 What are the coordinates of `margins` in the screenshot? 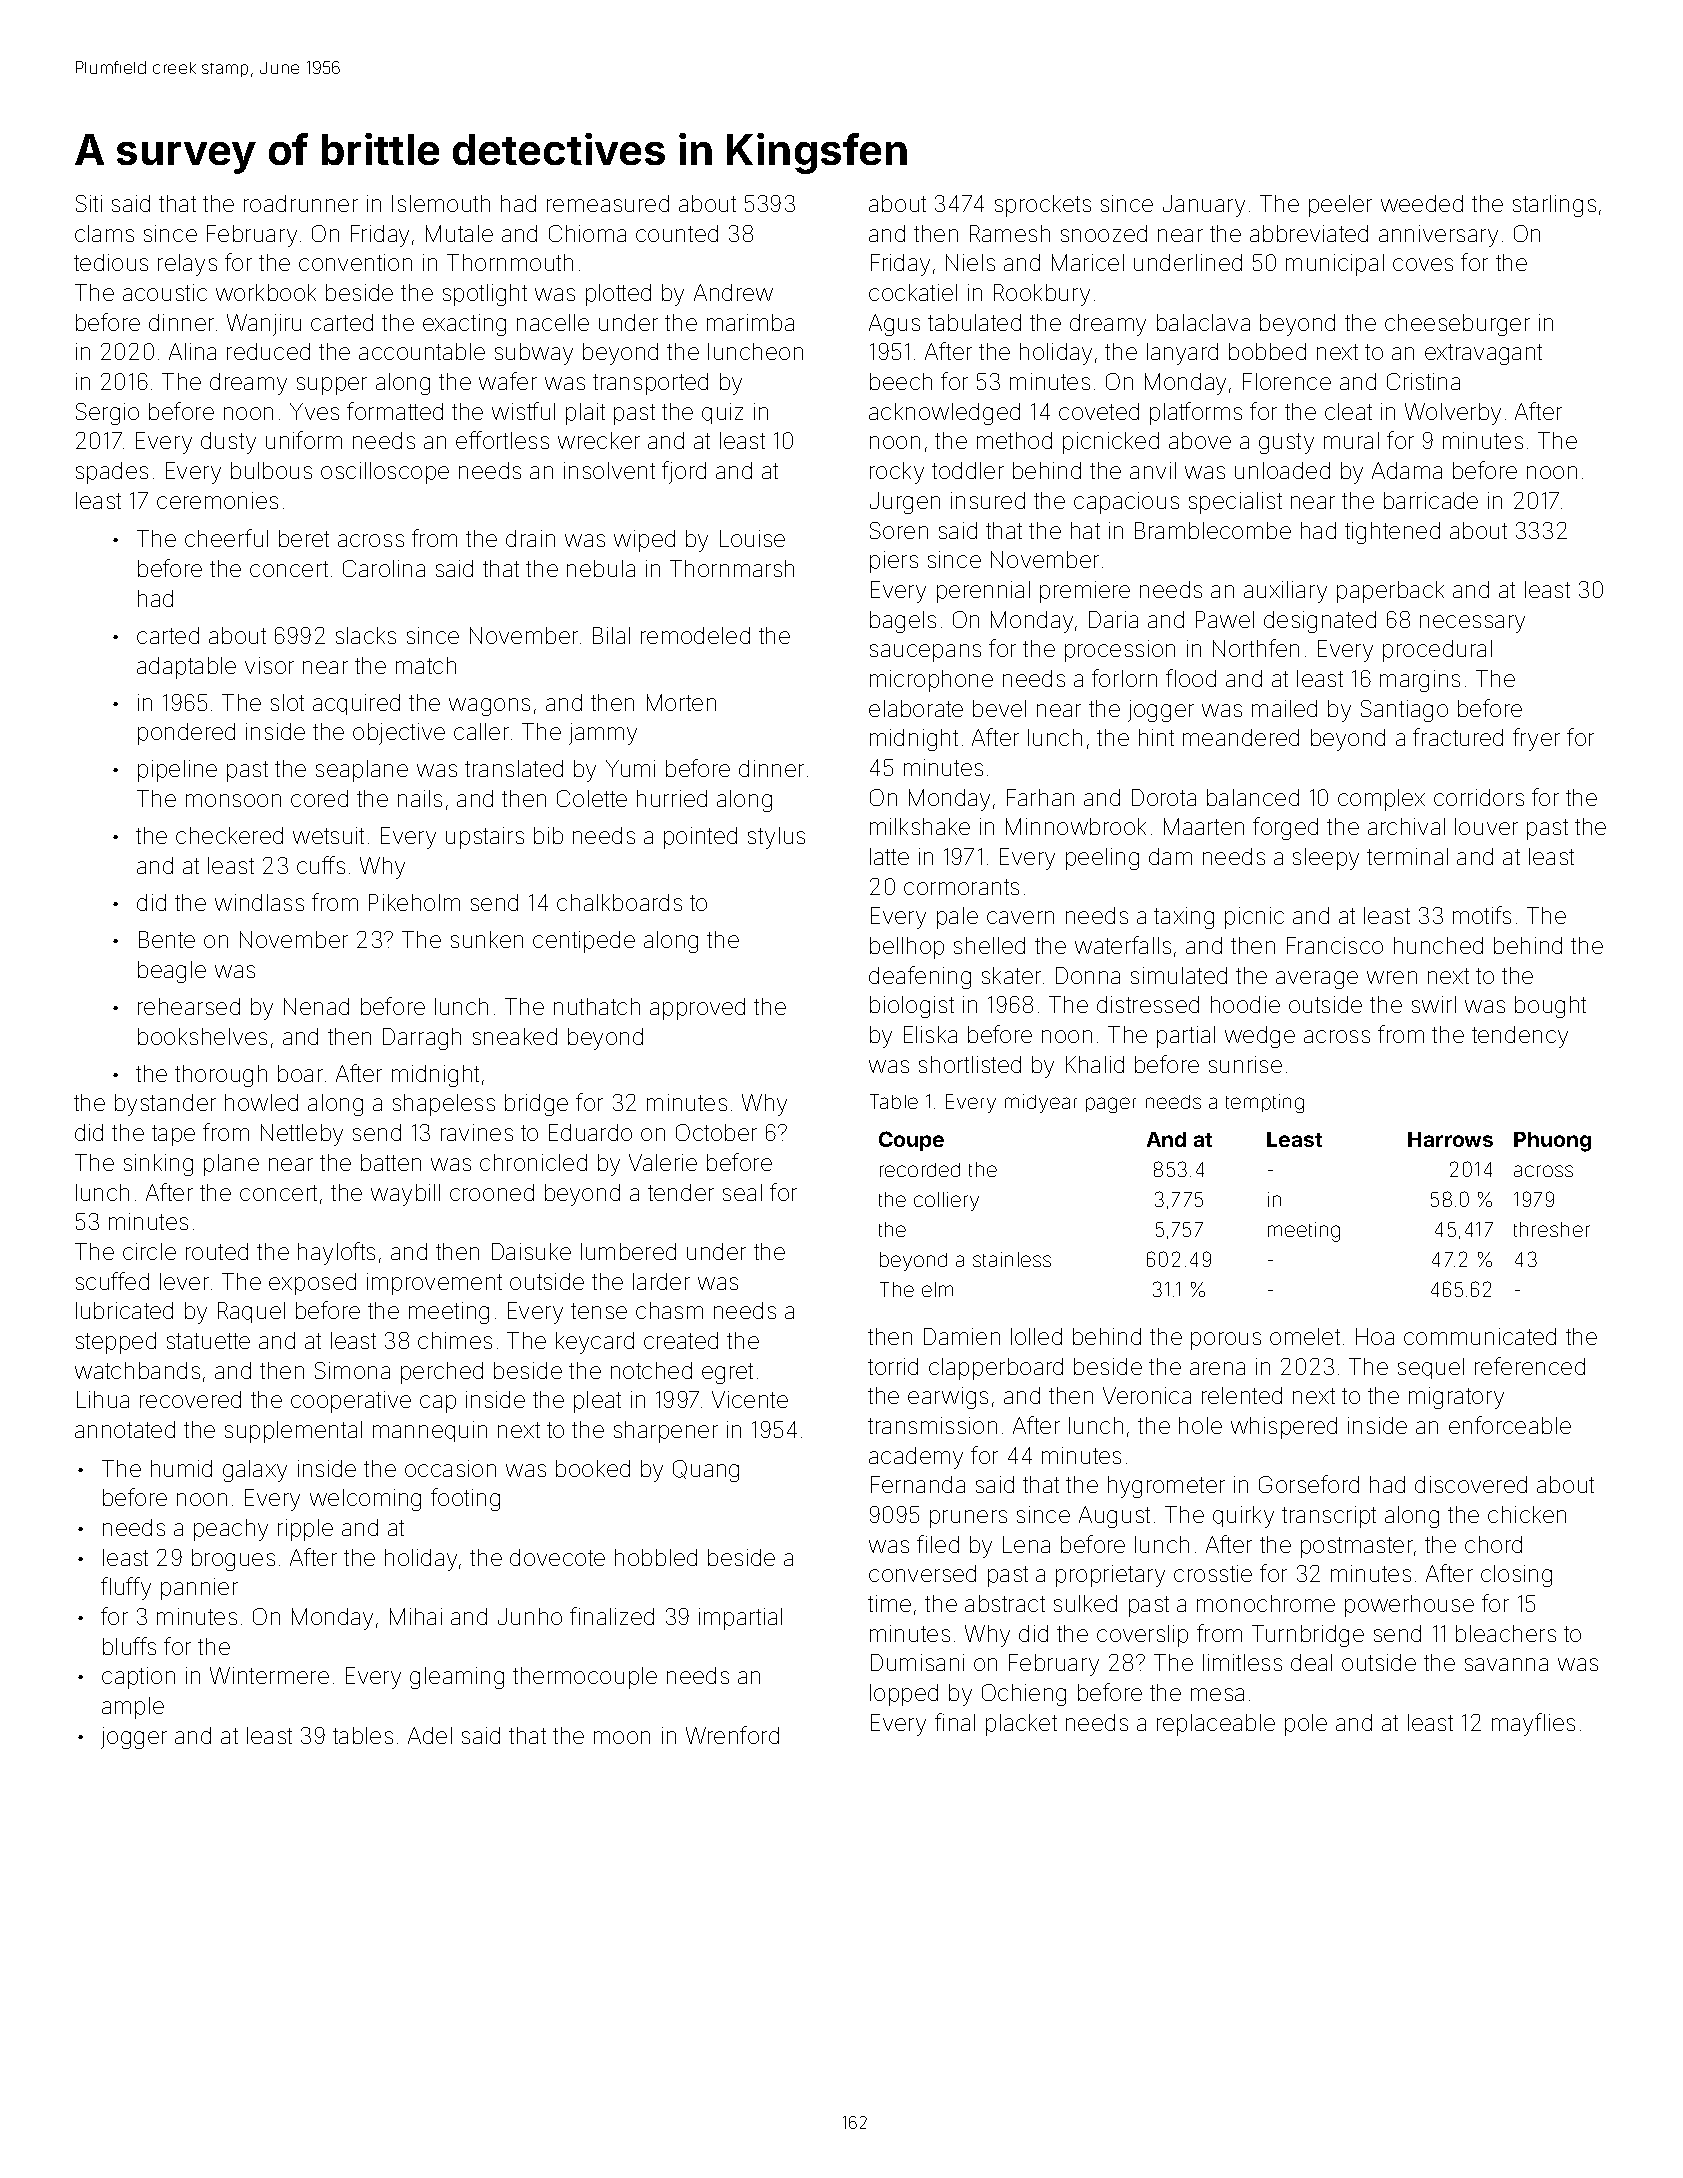 It's located at (1420, 681).
